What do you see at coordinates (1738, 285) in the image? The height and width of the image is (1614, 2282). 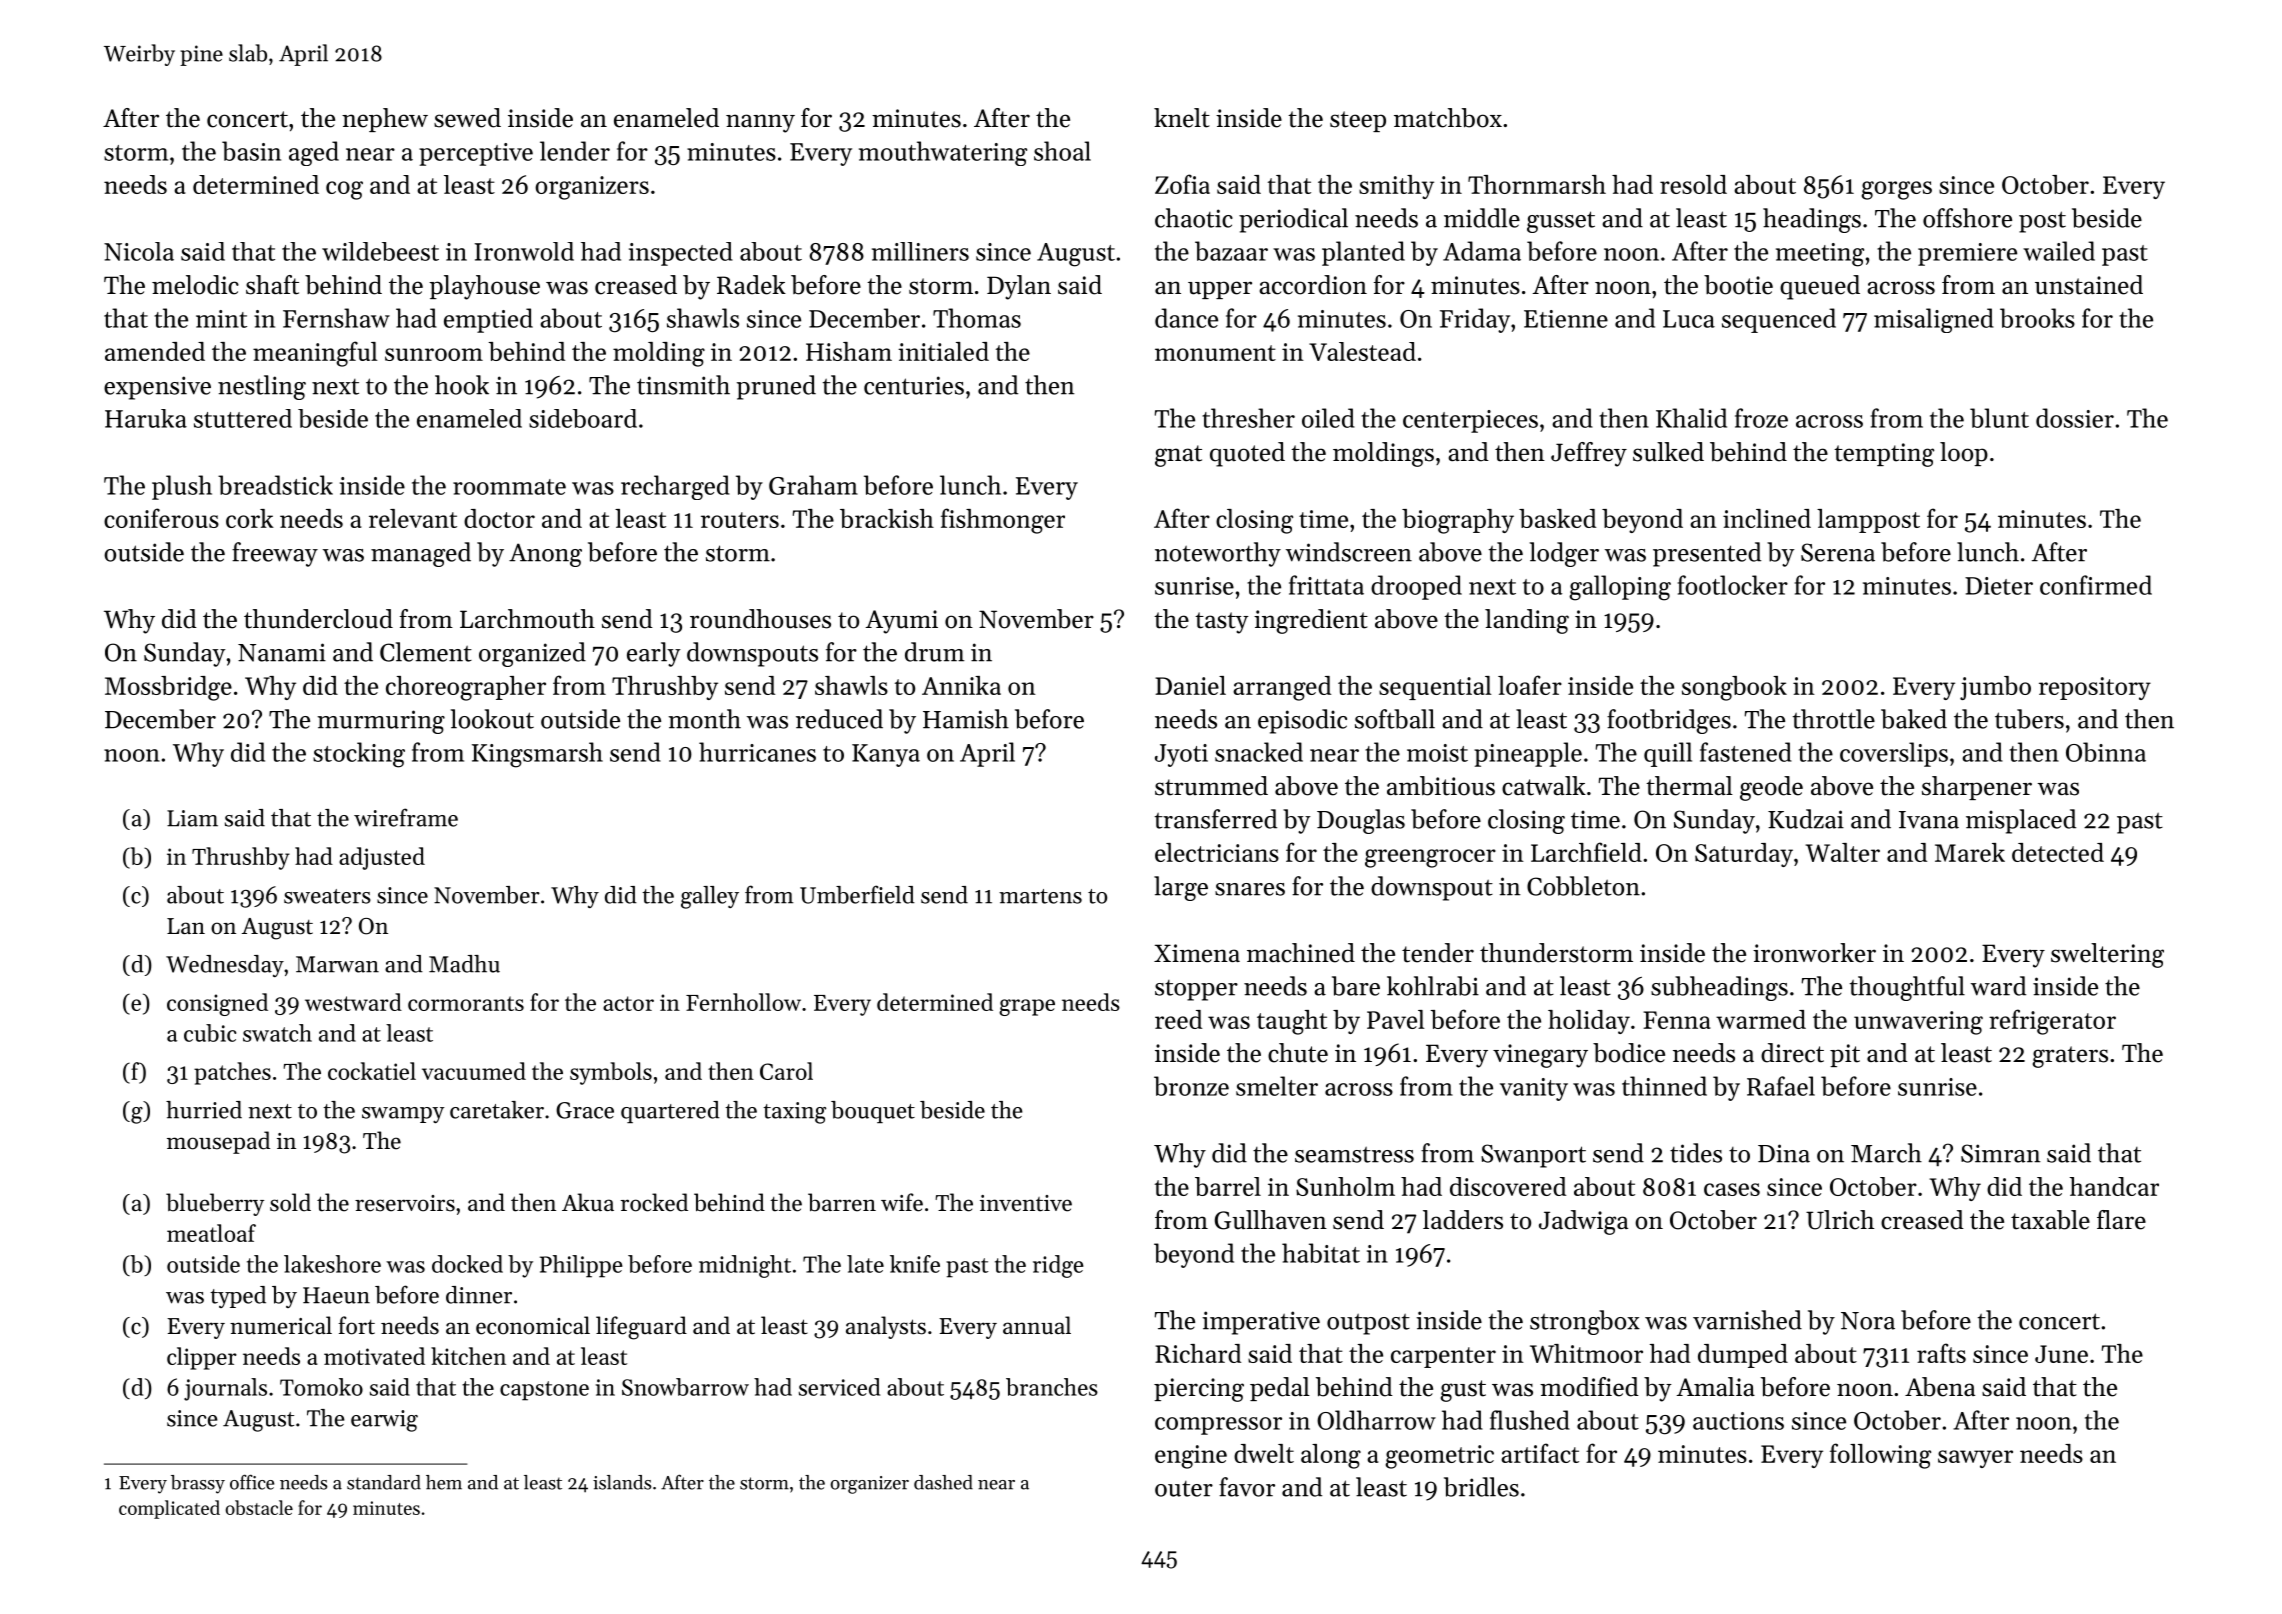 I see `bootie` at bounding box center [1738, 285].
